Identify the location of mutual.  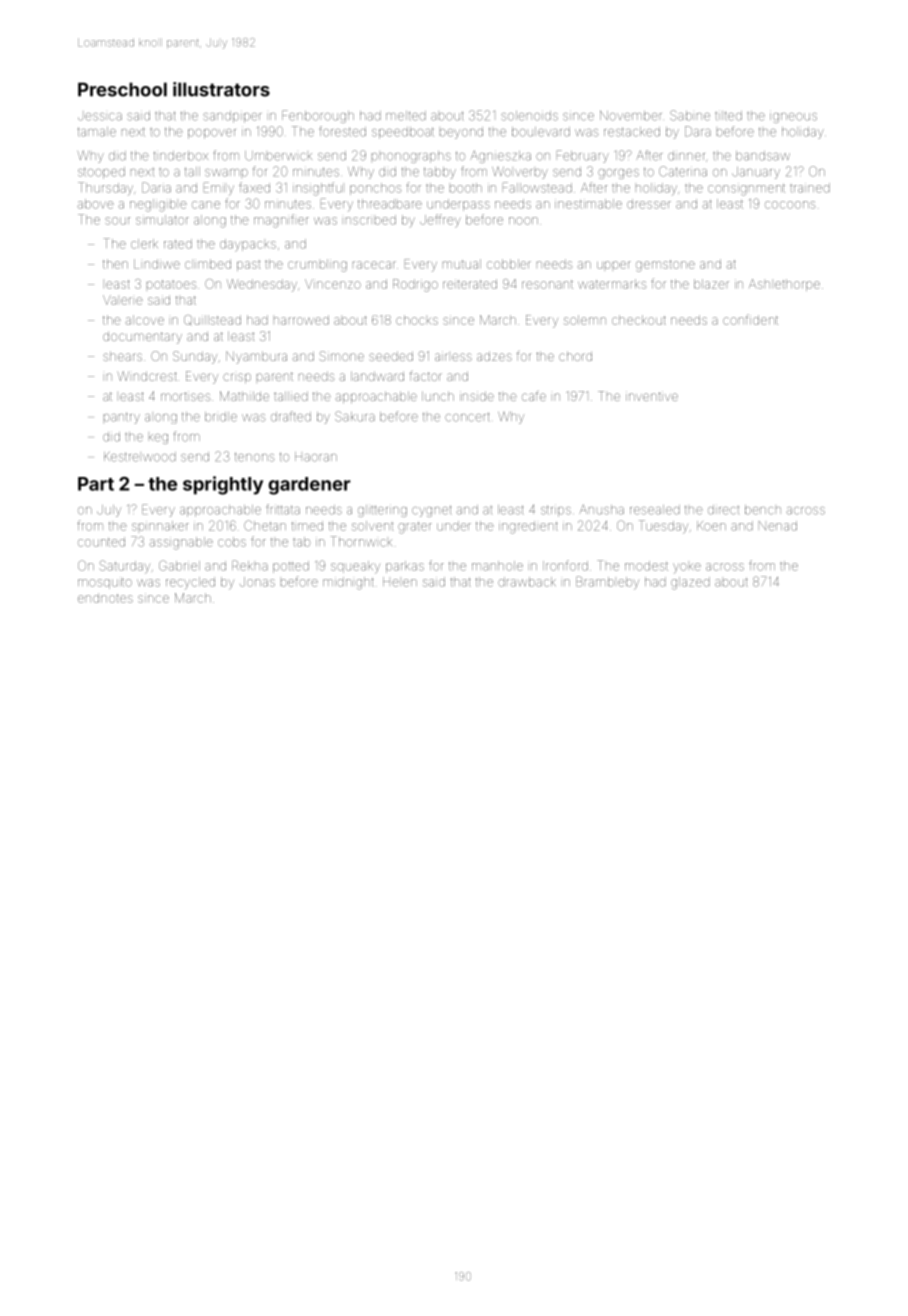
(462, 264).
